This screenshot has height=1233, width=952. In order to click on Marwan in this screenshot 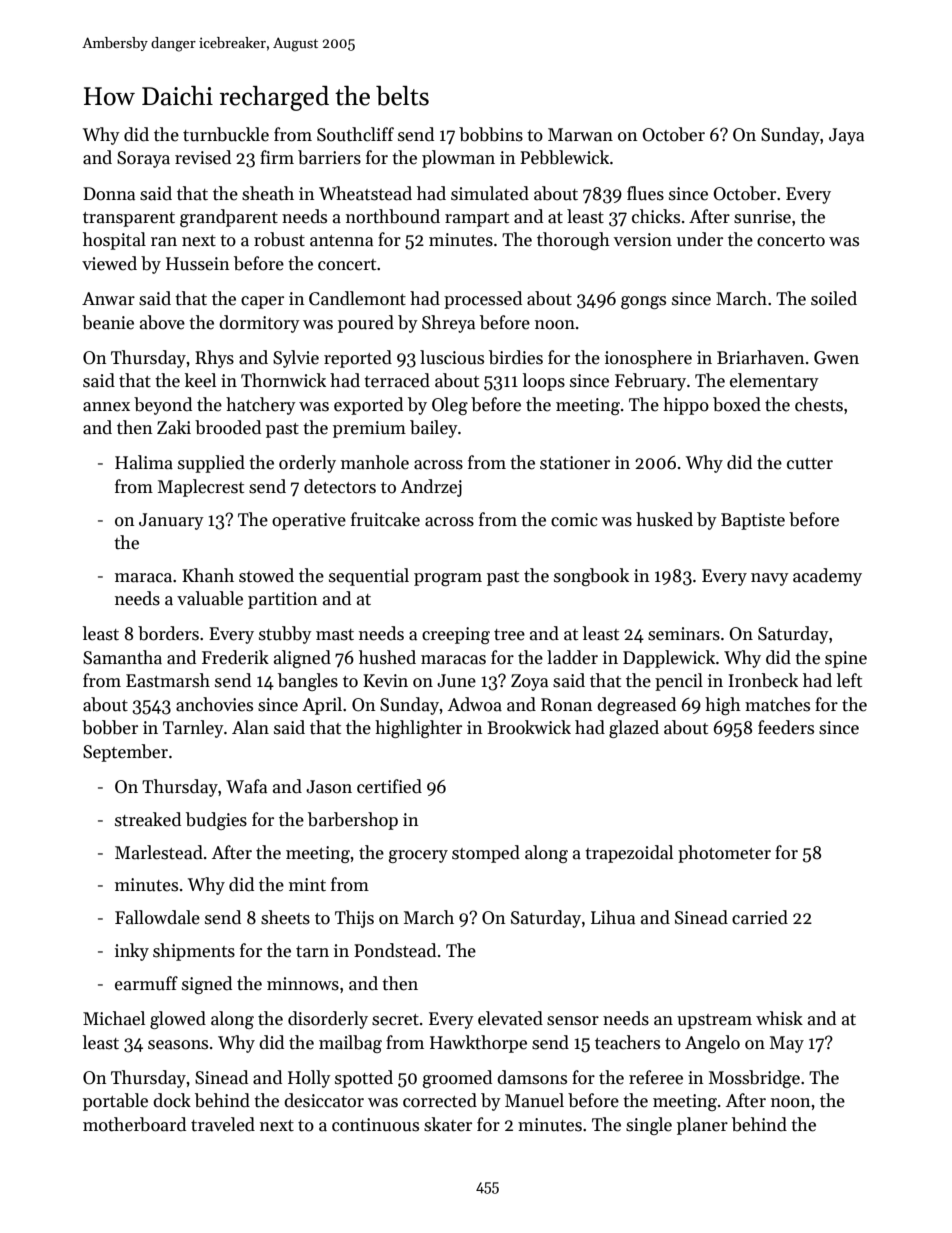, I will do `click(580, 135)`.
